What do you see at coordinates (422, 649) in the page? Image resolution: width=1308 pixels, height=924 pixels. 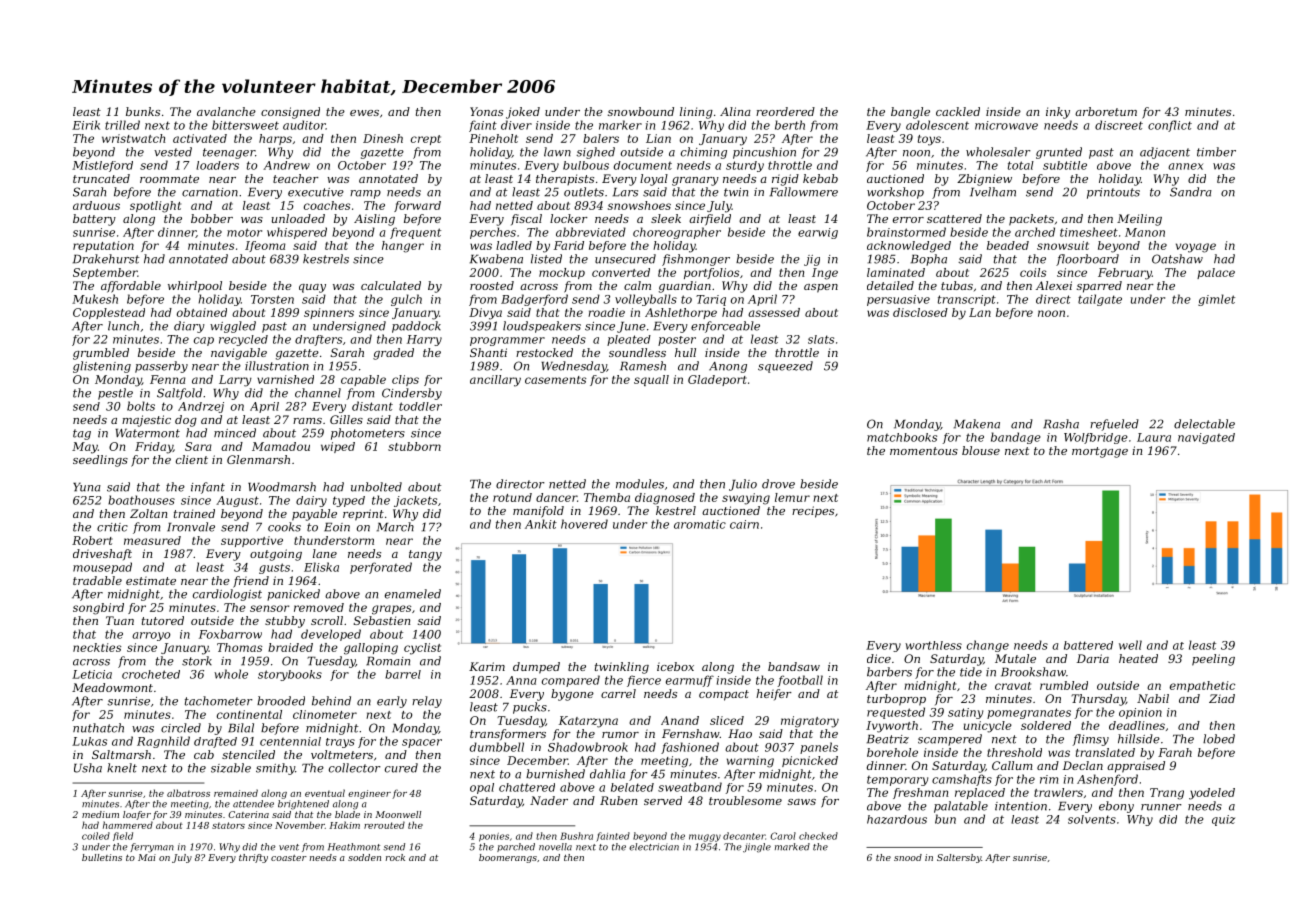 I see `cyclist` at bounding box center [422, 649].
